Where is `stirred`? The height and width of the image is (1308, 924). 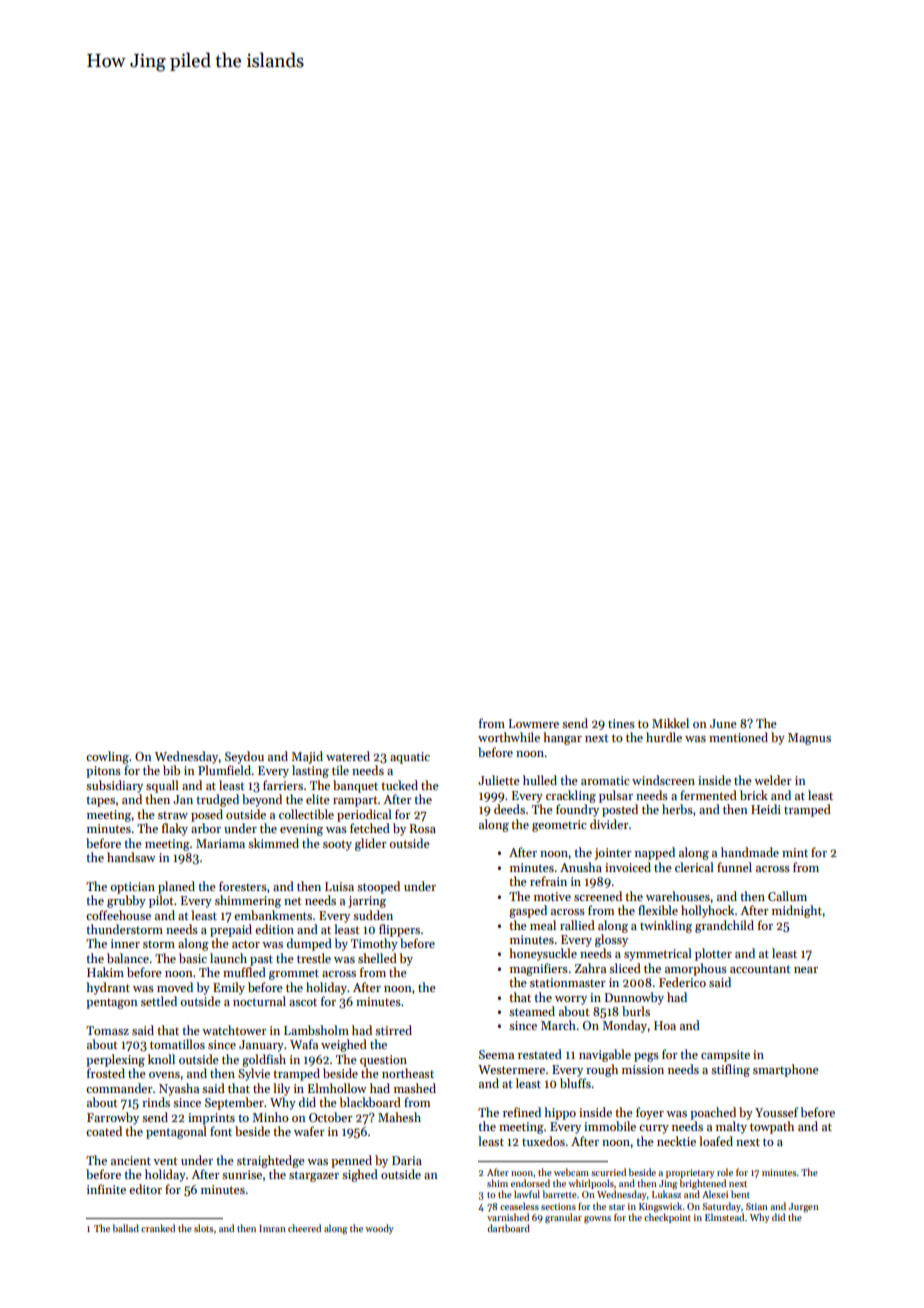
stirred is located at coordinates (393, 1030).
